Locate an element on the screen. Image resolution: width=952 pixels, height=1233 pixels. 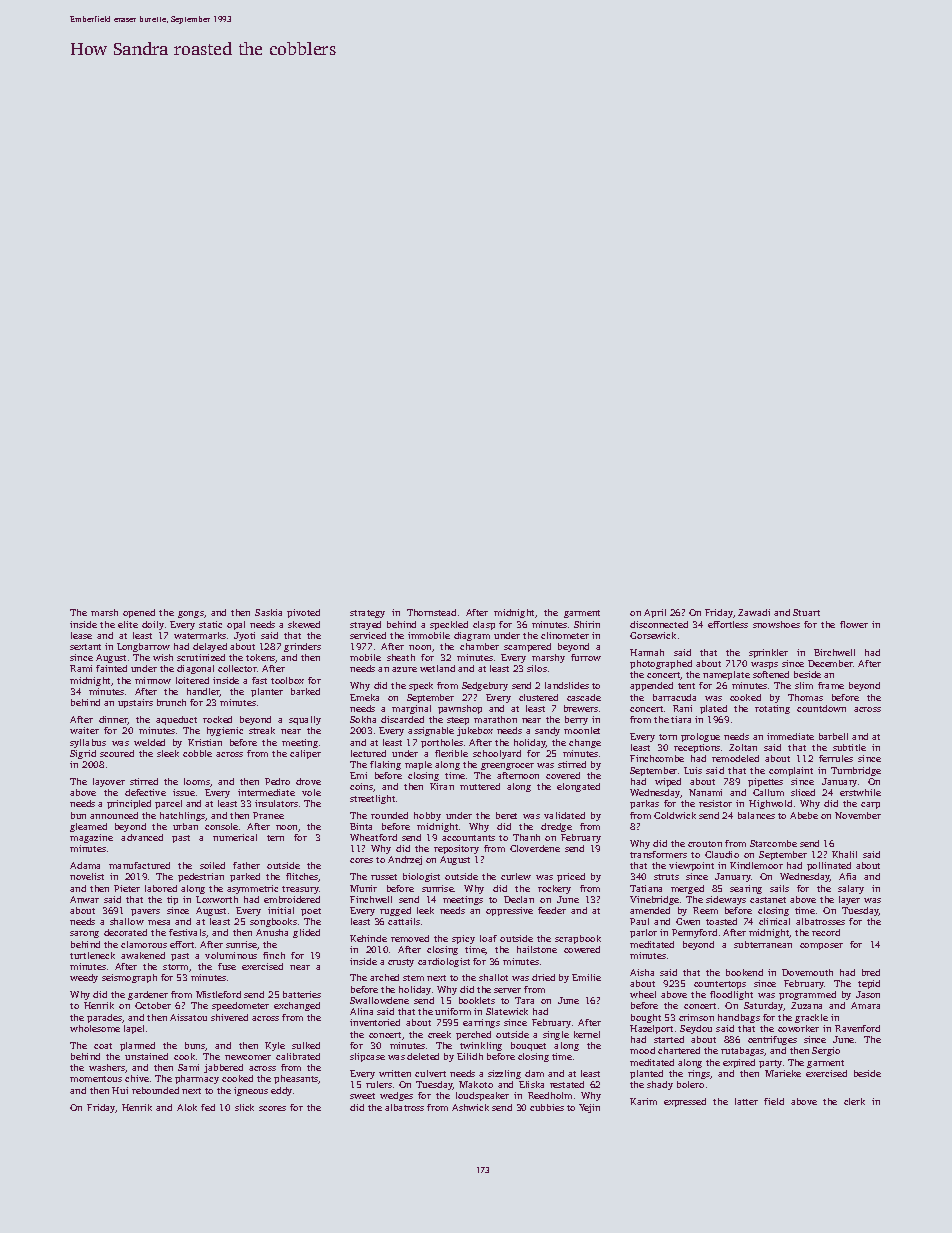
streak is located at coordinates (262, 730).
